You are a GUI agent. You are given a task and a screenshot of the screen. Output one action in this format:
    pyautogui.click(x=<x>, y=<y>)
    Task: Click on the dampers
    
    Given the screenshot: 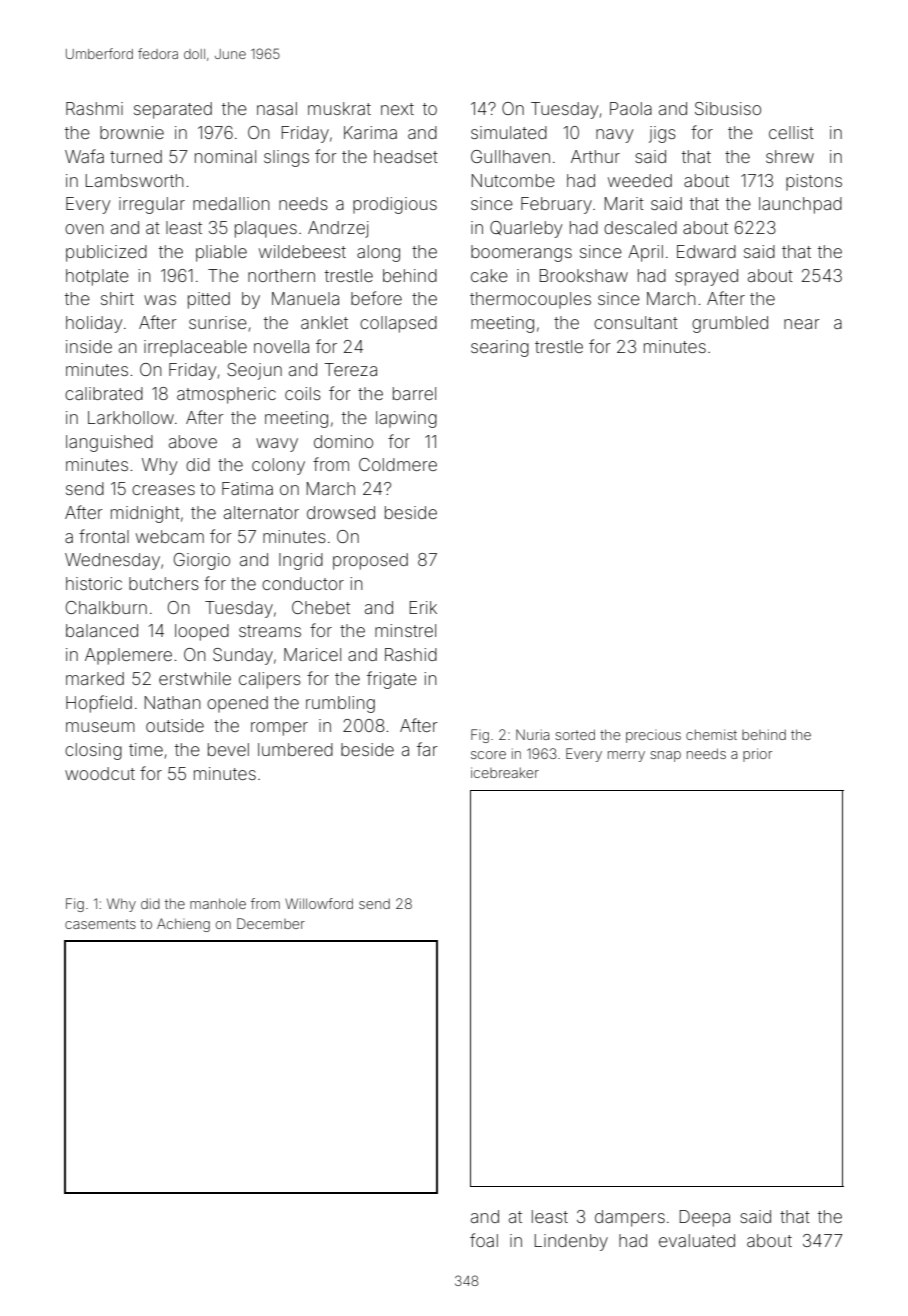 What is the action you would take?
    pyautogui.click(x=630, y=1218)
